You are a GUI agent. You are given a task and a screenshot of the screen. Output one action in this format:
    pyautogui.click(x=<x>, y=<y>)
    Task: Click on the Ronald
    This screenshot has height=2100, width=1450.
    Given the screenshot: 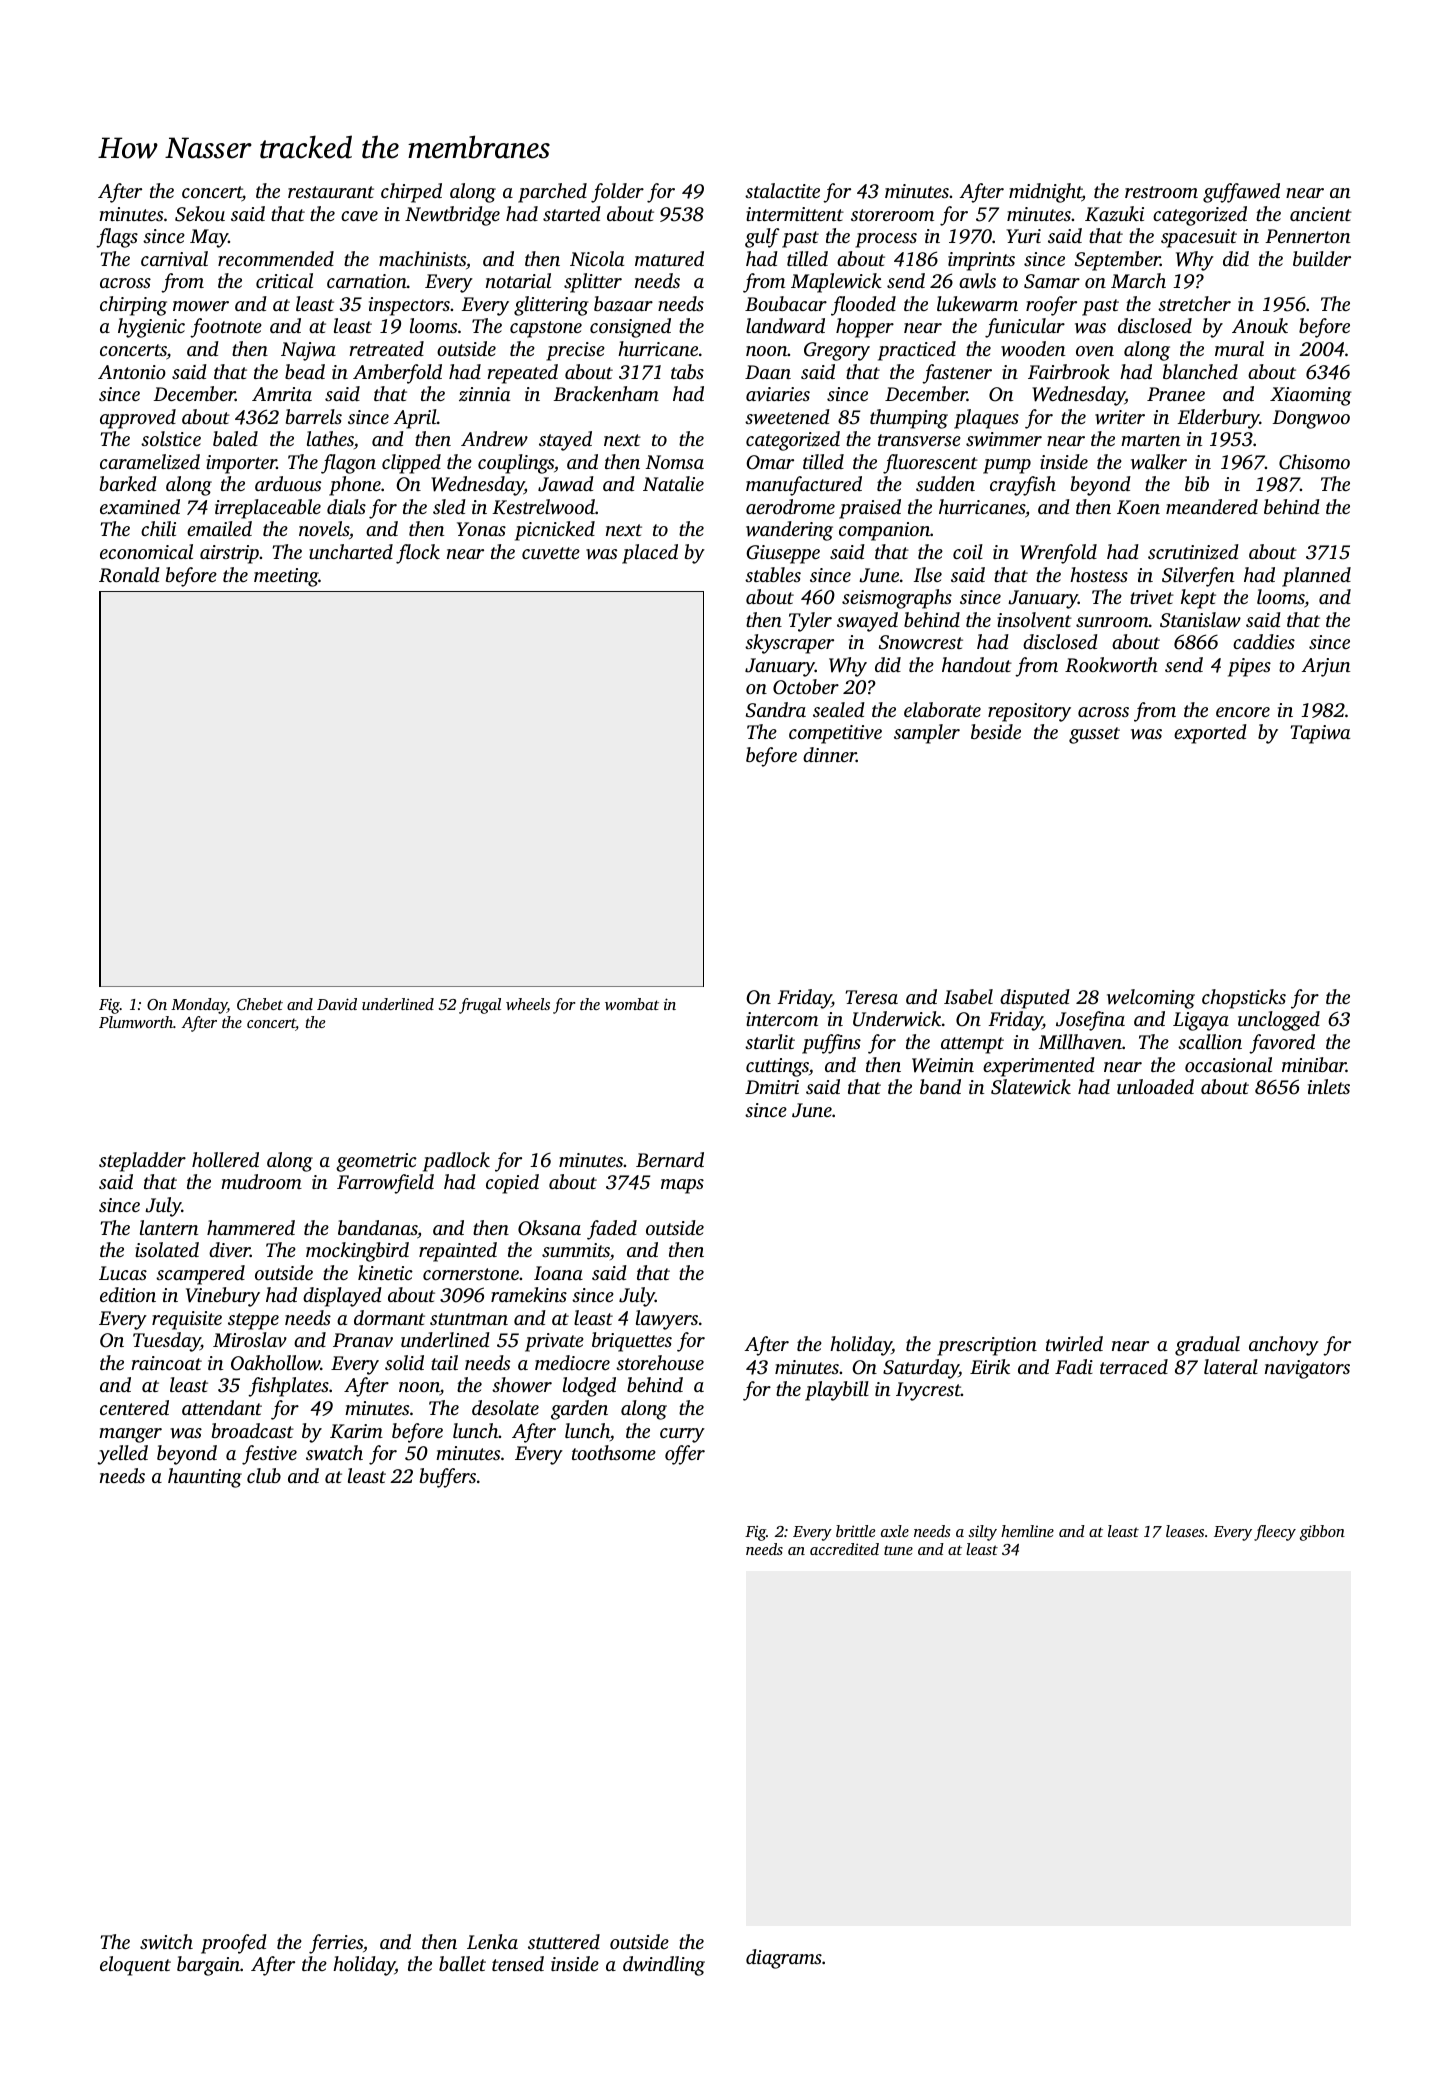 What is the action you would take?
    pyautogui.click(x=129, y=575)
